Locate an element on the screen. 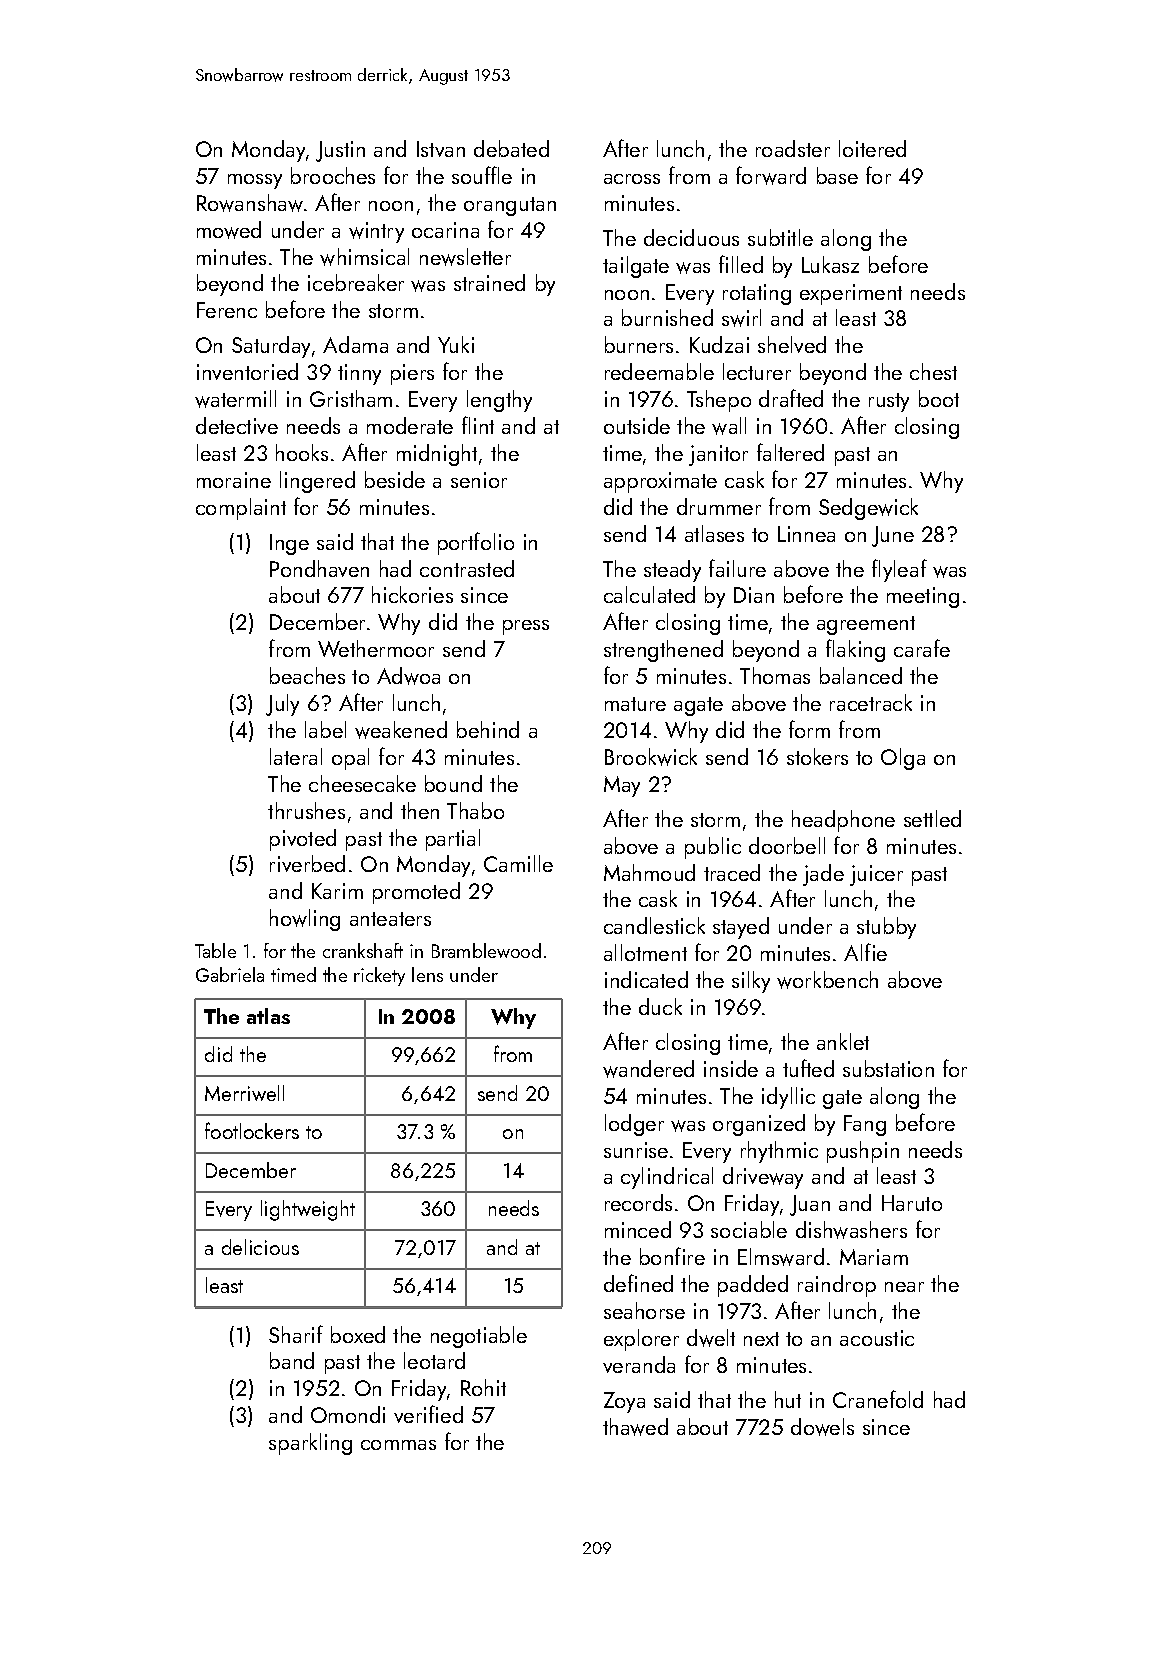  leotard is located at coordinates (434, 1360).
